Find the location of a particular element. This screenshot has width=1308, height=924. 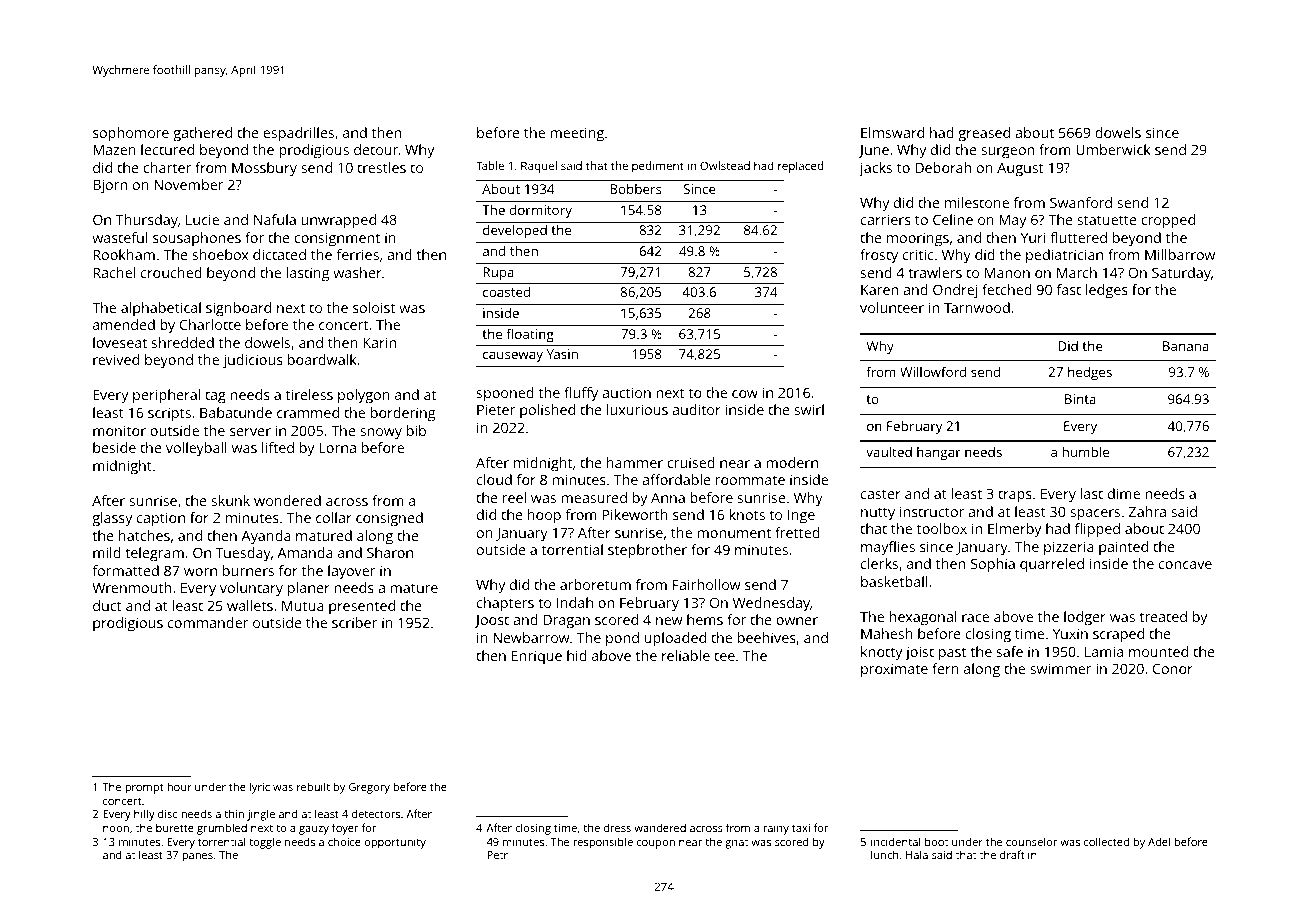

Bjorn is located at coordinates (110, 186).
